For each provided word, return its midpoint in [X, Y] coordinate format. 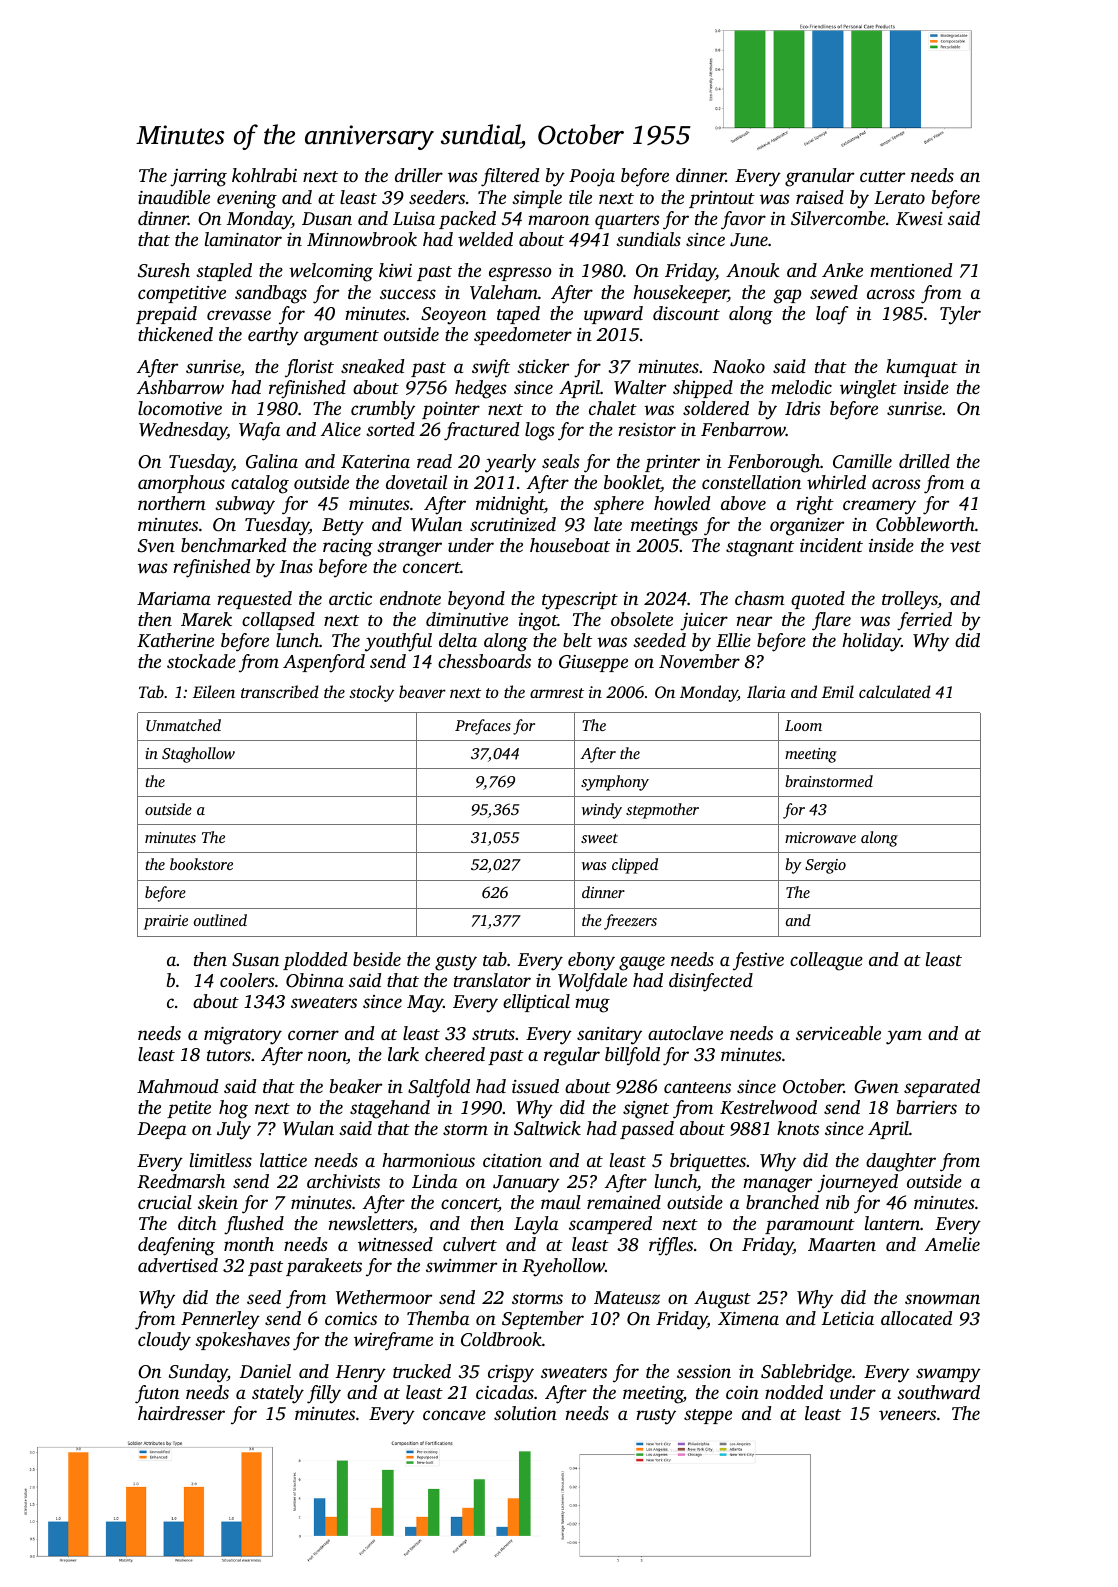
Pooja [592, 178]
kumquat [922, 368]
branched [782, 1202]
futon [157, 1394]
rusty [656, 1417]
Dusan [327, 218]
